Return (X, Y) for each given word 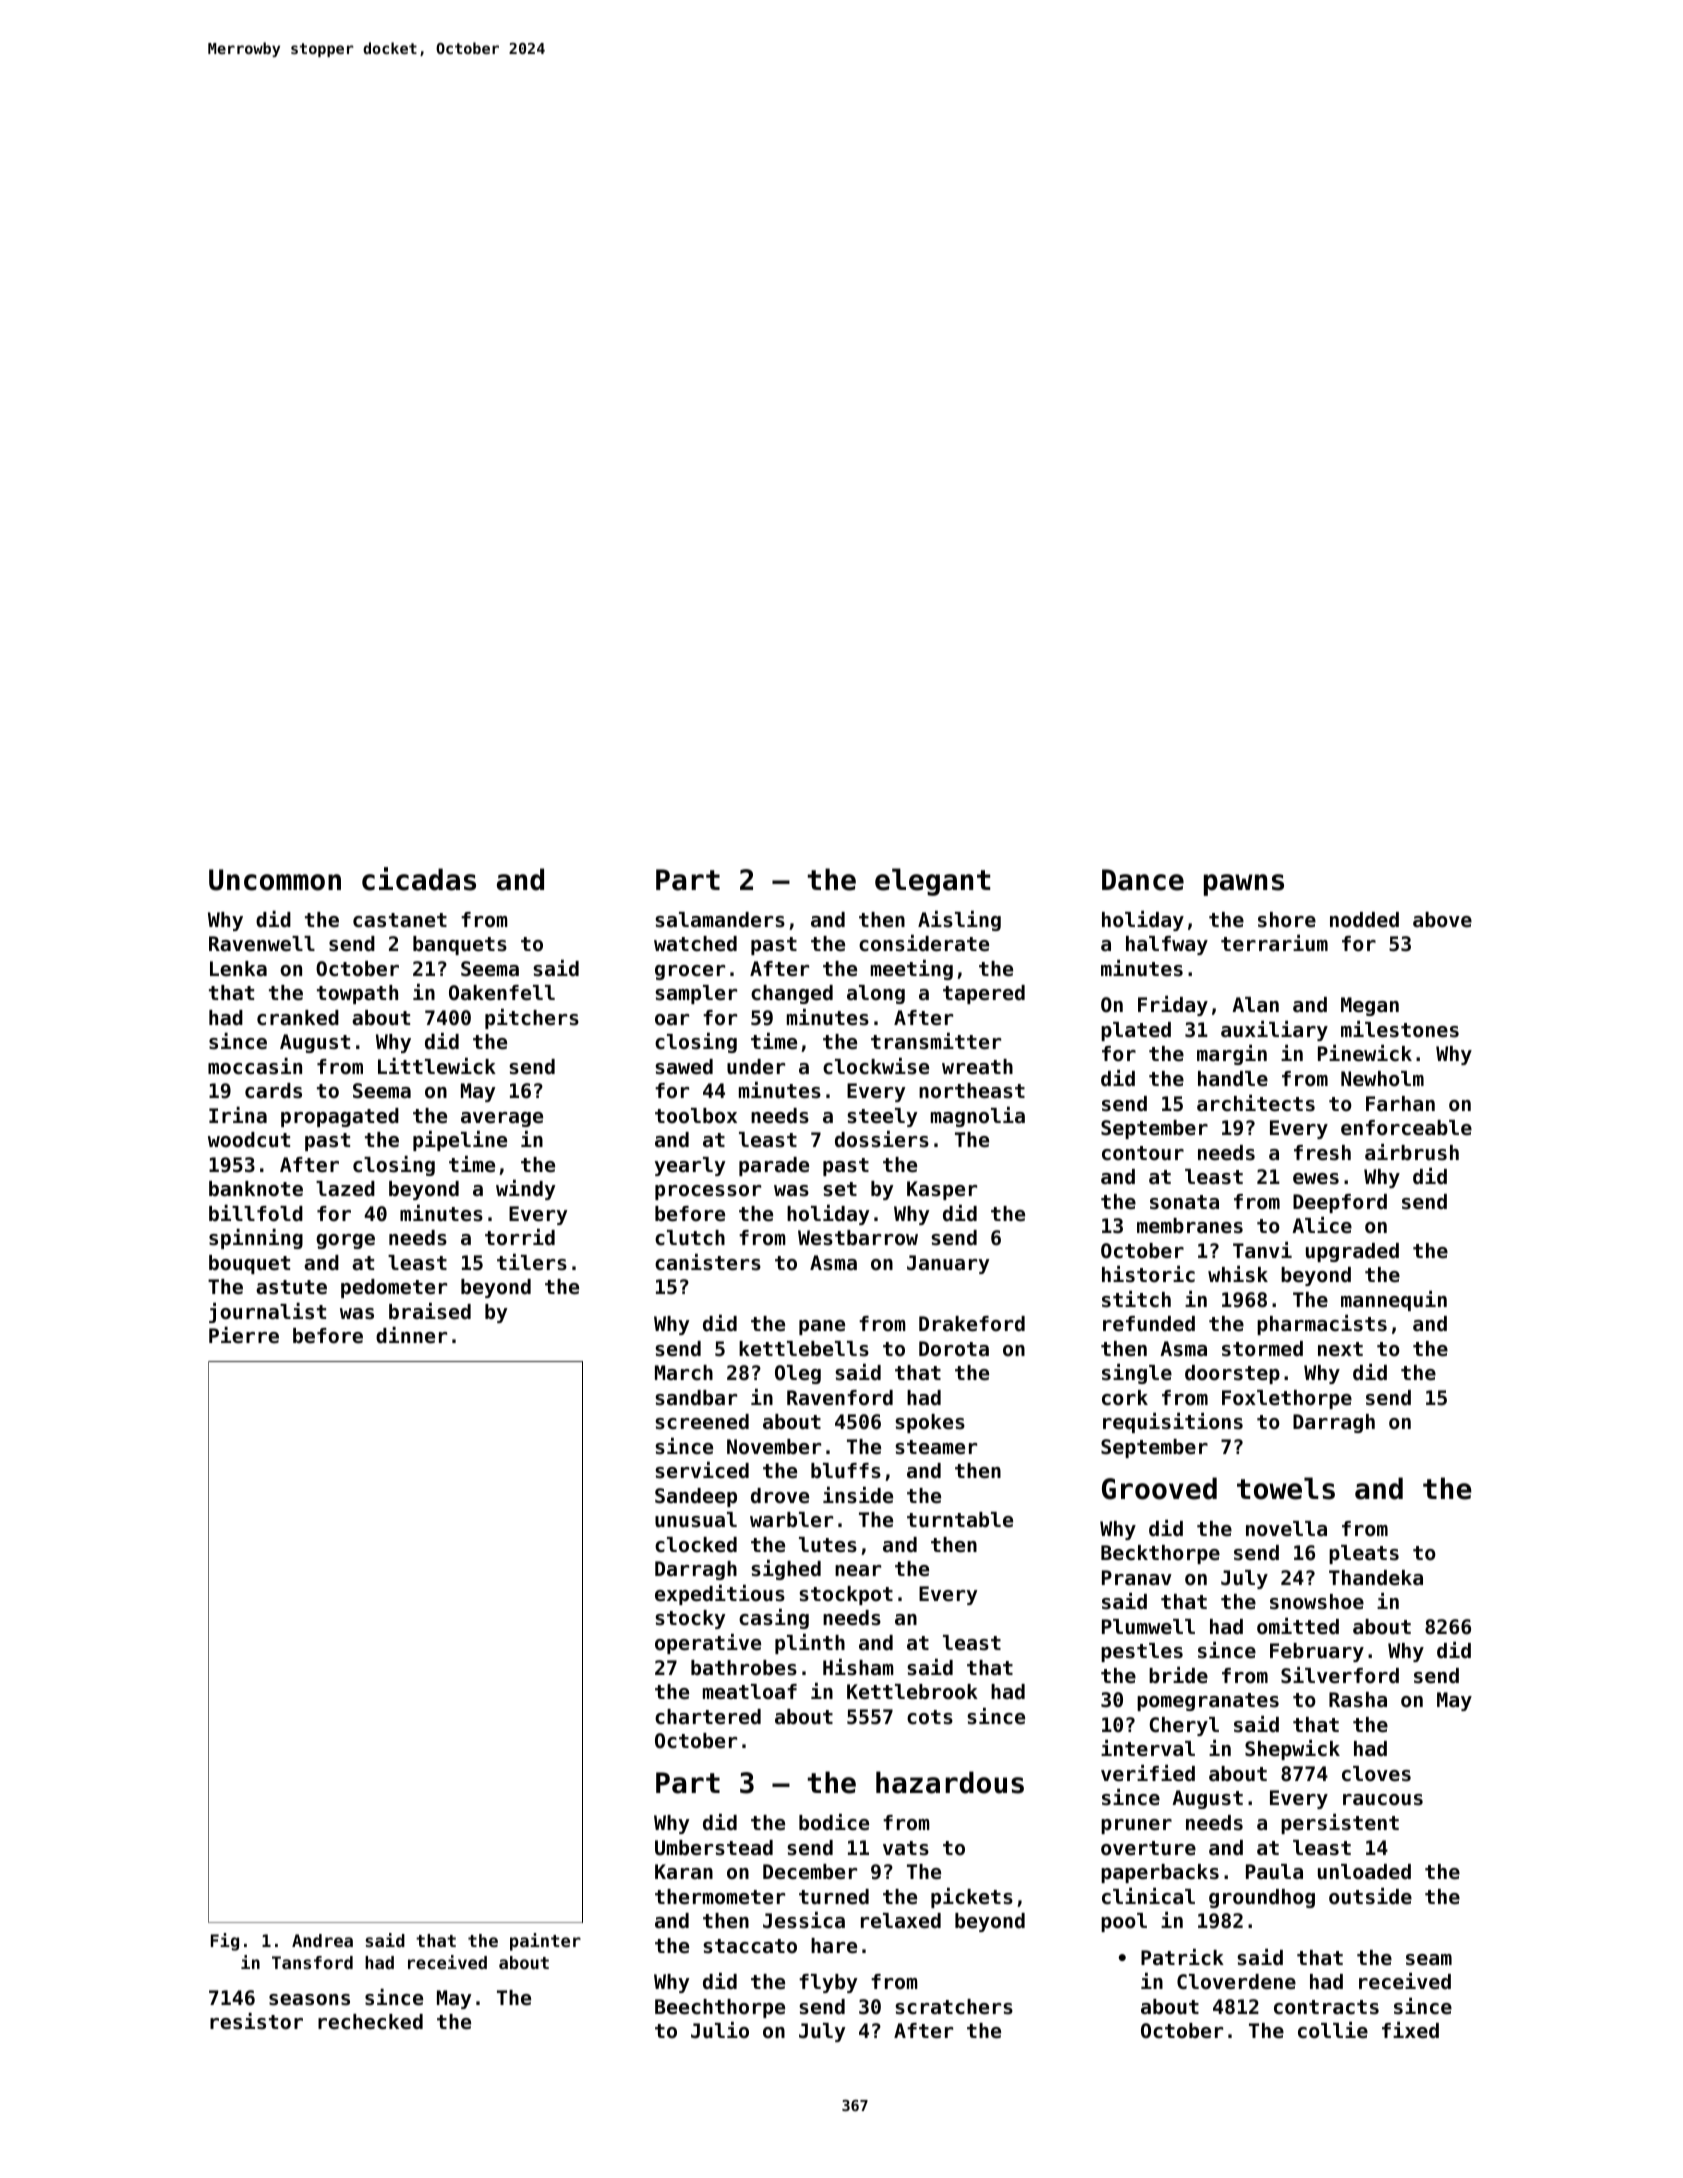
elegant (932, 882)
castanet (400, 920)
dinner (411, 1335)
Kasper (942, 1190)
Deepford (1340, 1203)
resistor (256, 2021)
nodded (1364, 920)
